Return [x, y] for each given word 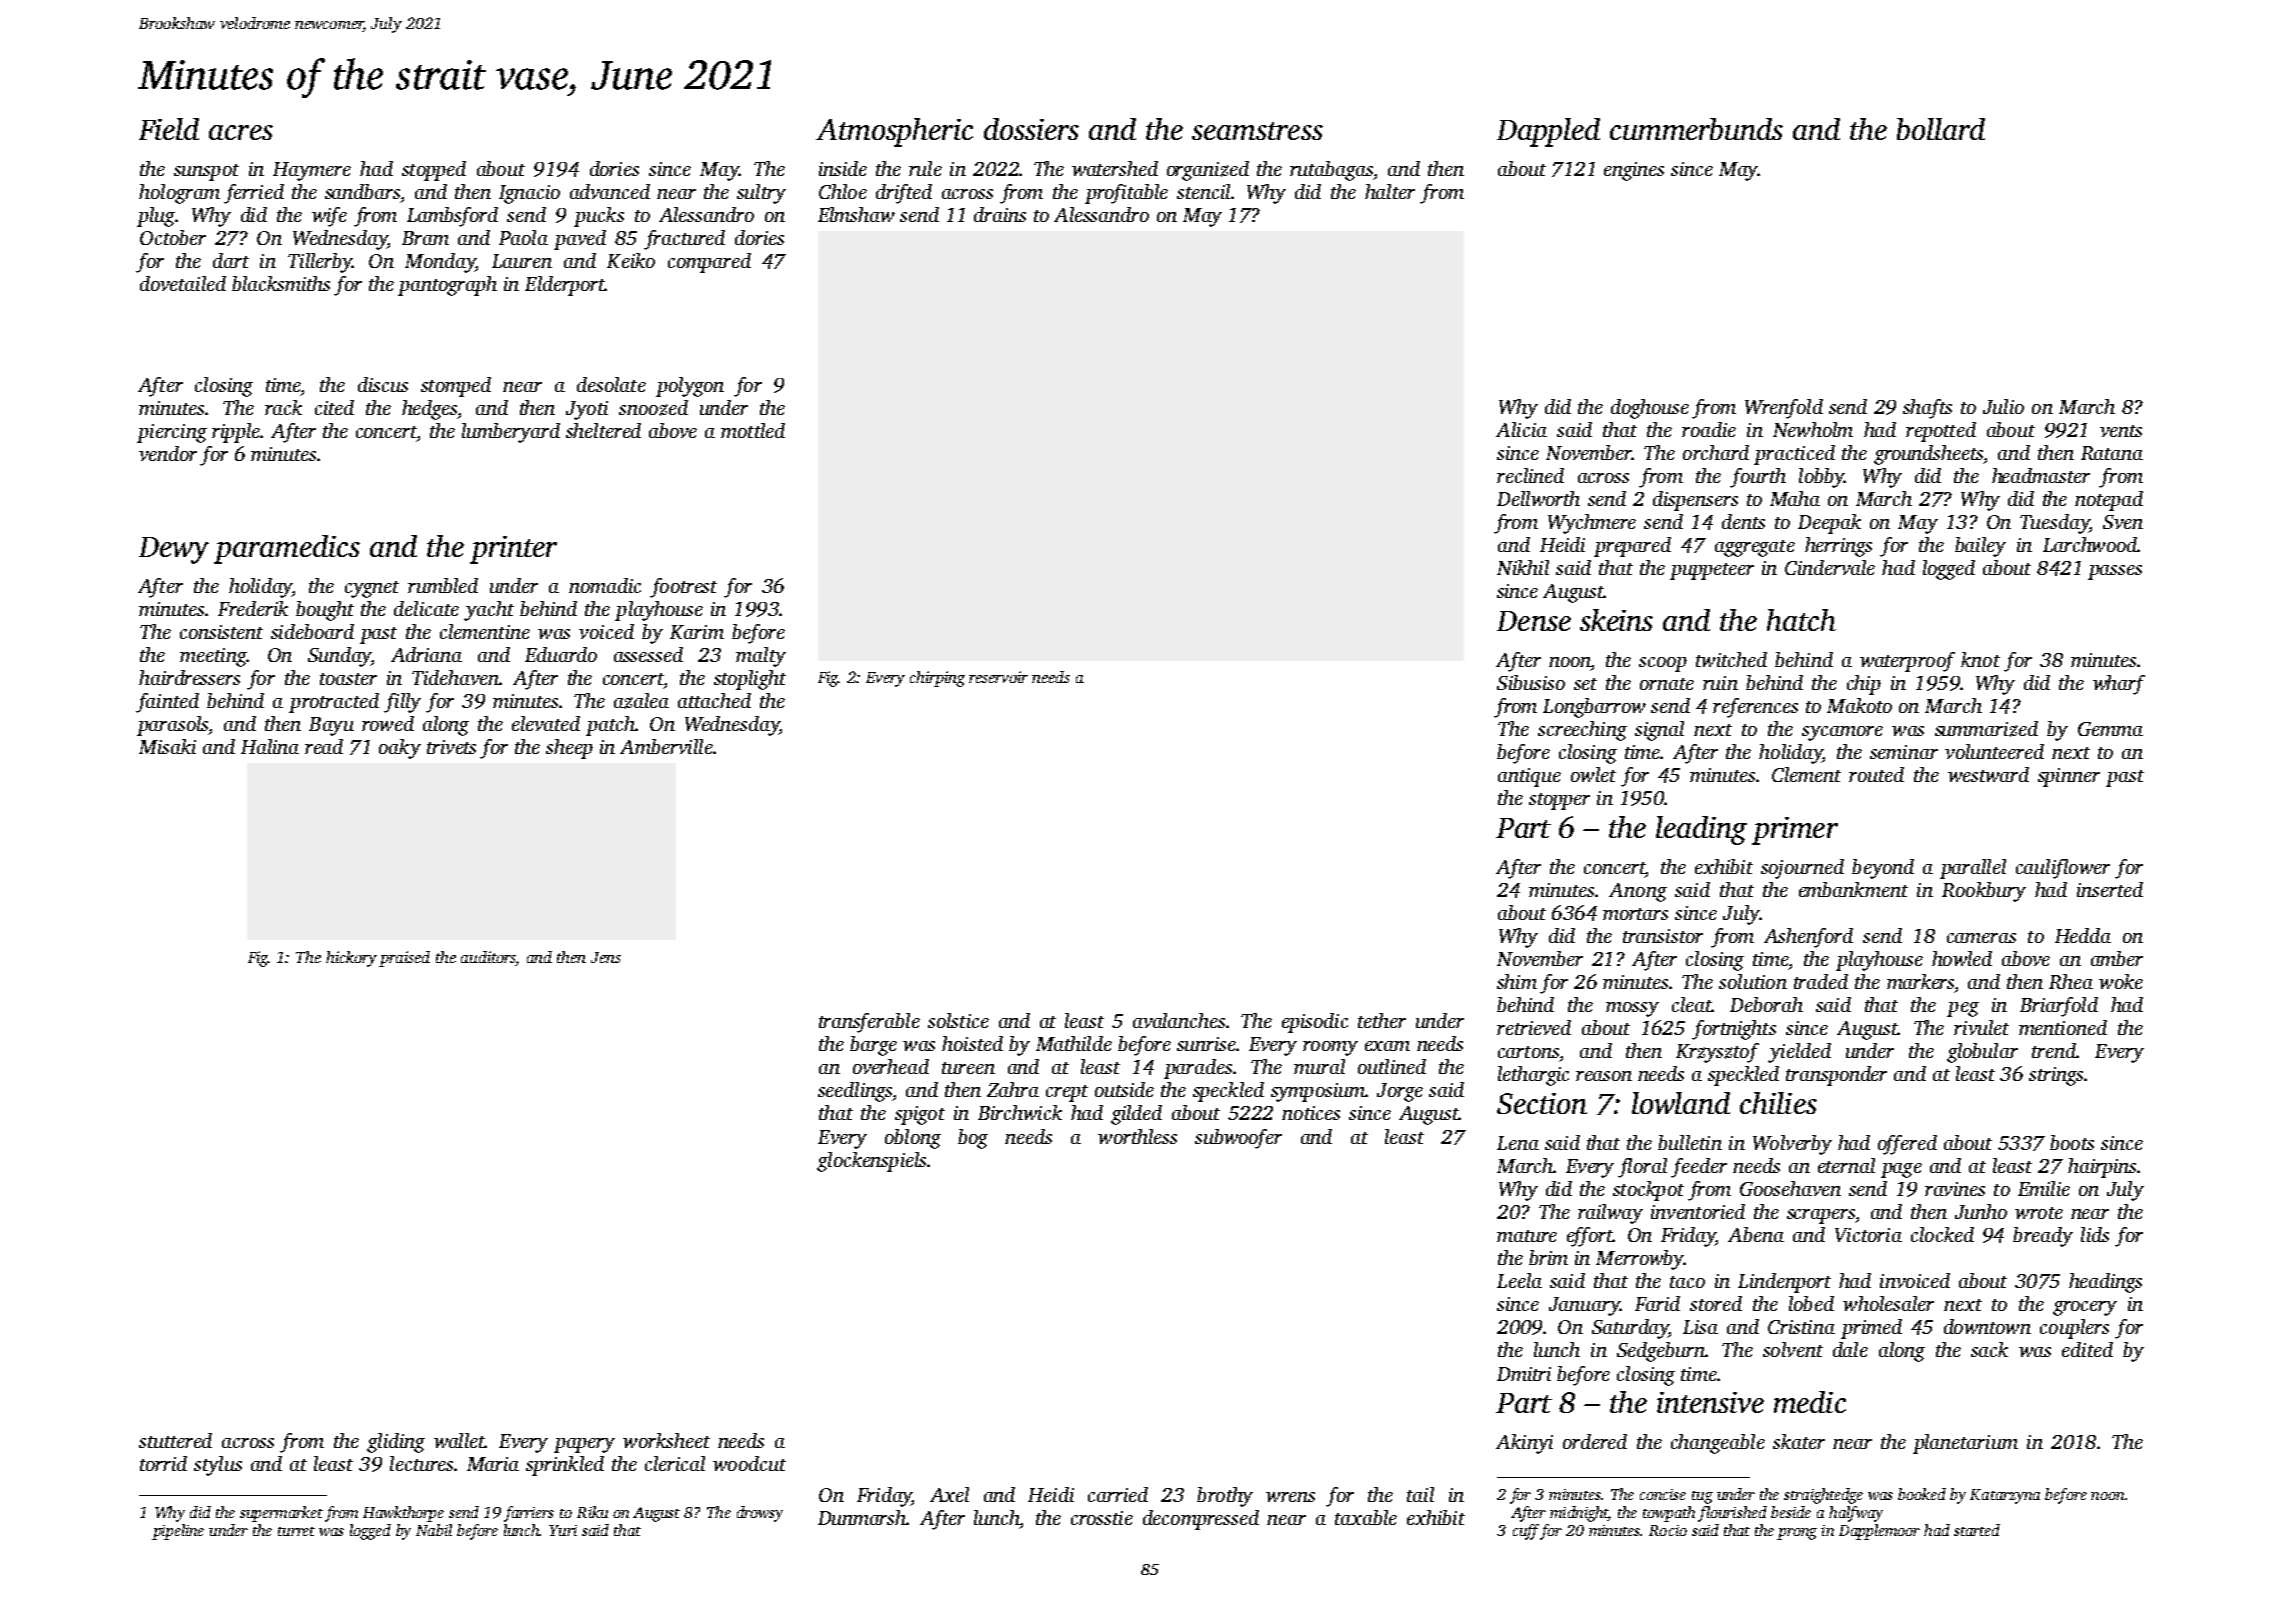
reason [1604, 1076]
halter [1390, 191]
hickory [351, 959]
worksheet [666, 1440]
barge [873, 1046]
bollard [1941, 129]
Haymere [312, 171]
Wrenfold [1784, 409]
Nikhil [1523, 567]
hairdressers [189, 677]
